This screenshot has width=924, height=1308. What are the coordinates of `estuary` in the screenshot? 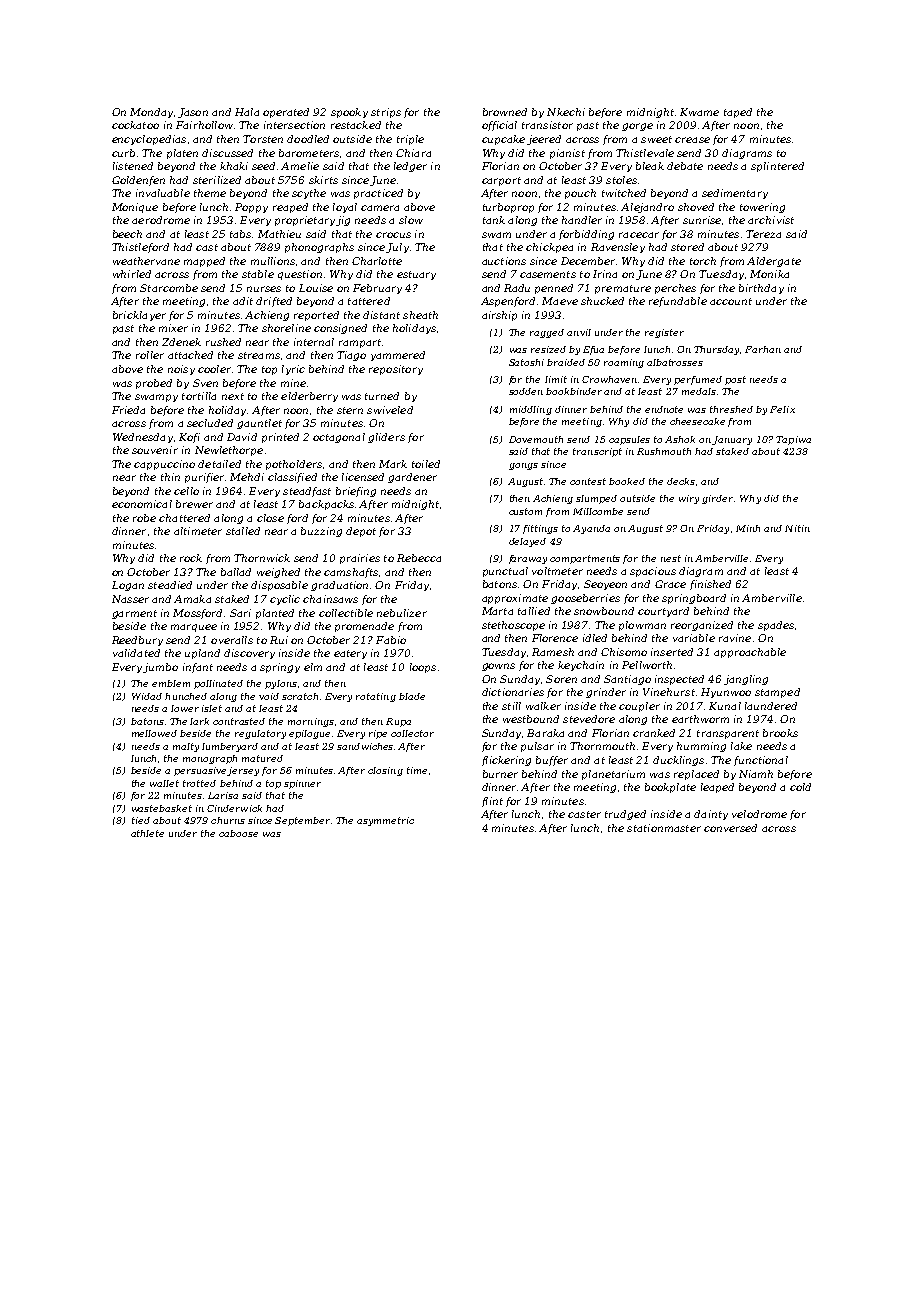 It's located at (416, 275).
